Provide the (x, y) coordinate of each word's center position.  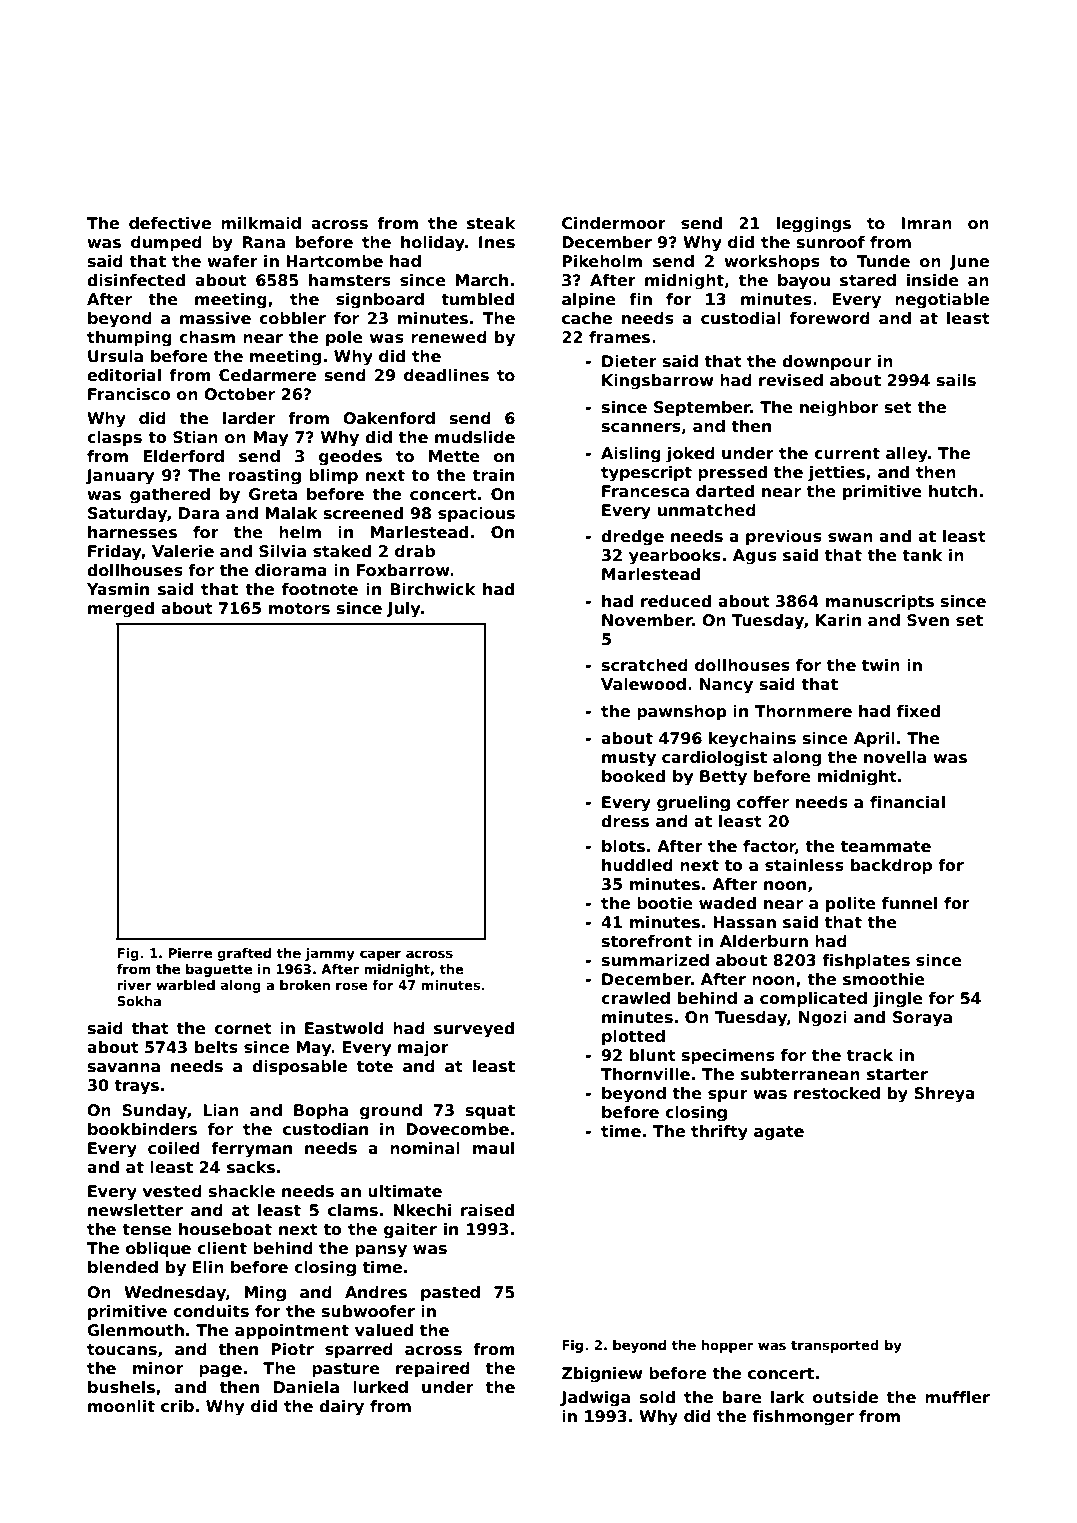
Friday (115, 553)
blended (123, 1267)
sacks (251, 1167)
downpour (827, 363)
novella (895, 757)
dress (625, 821)
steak (491, 223)
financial (907, 802)
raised (487, 1210)
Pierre (190, 953)
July (403, 610)
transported (835, 1346)
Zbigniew (602, 1375)
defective (170, 223)
